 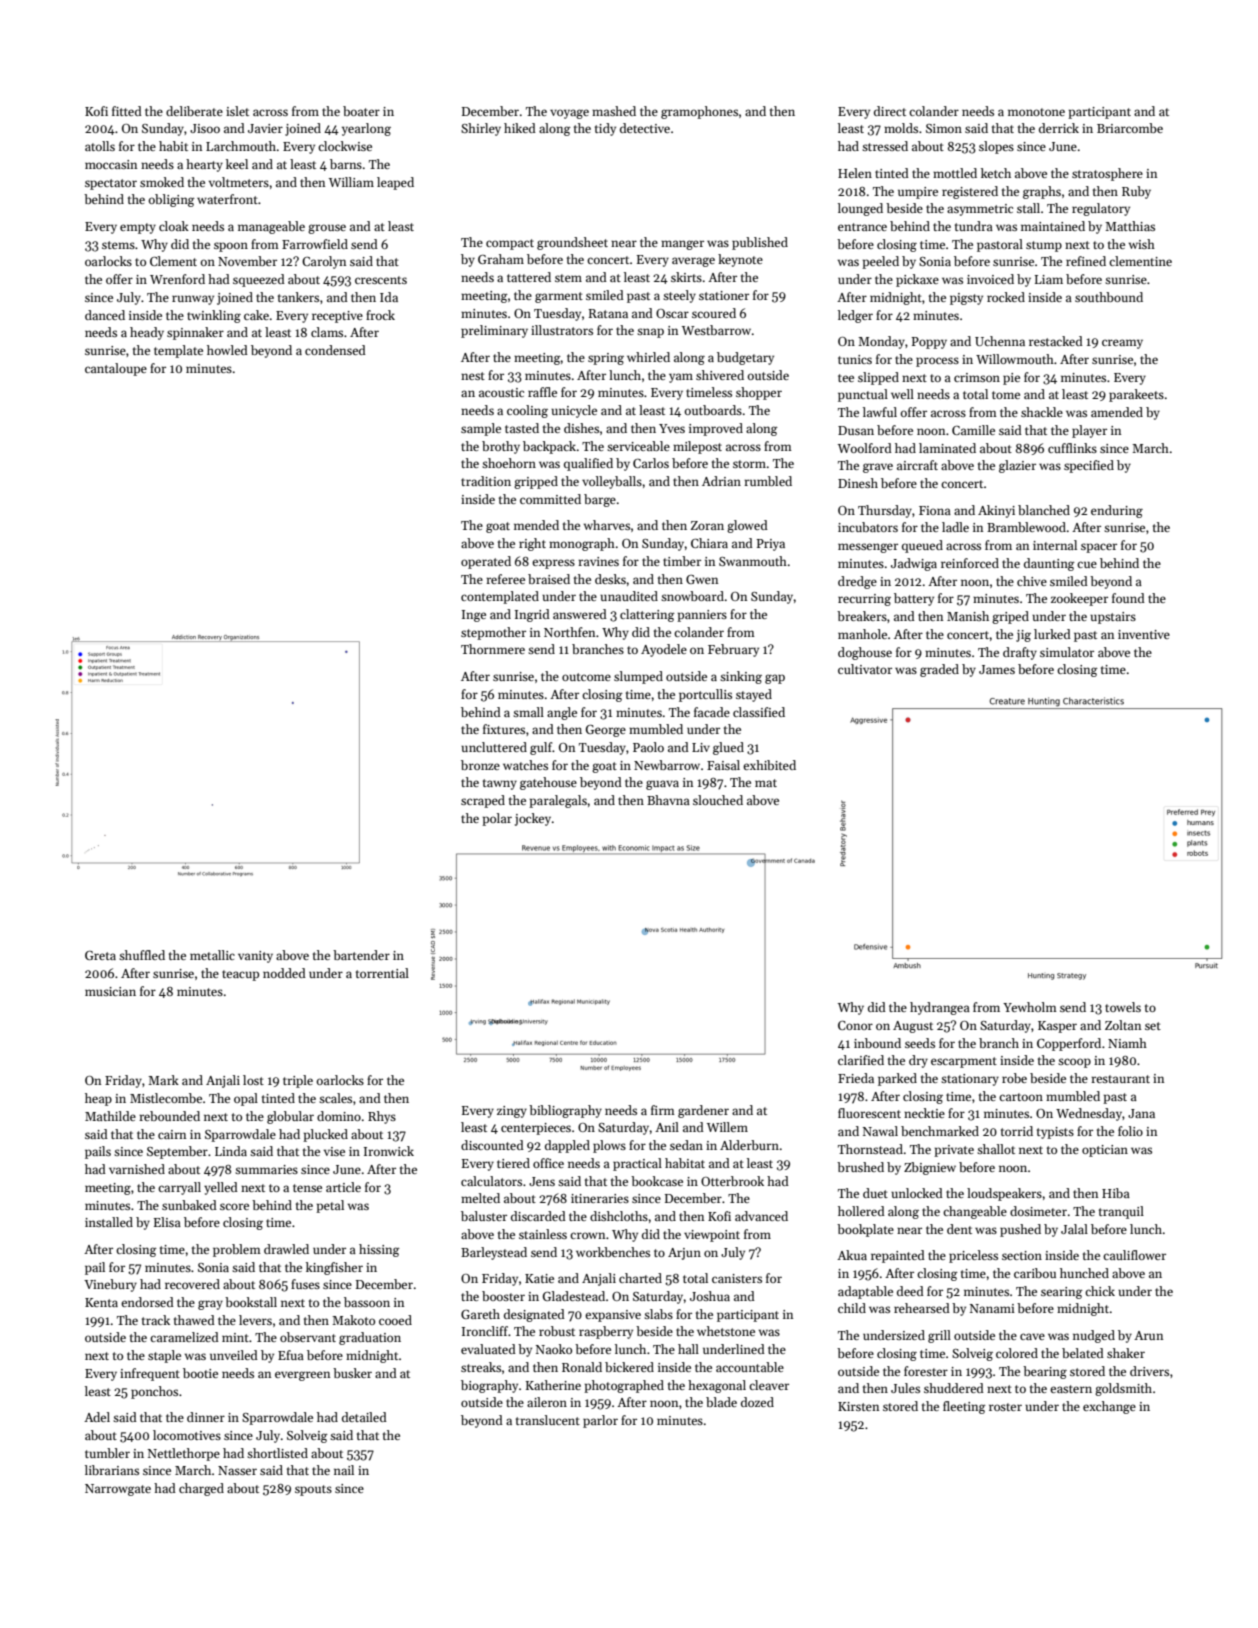 What do you see at coordinates (111, 184) in the image?
I see `spectator` at bounding box center [111, 184].
